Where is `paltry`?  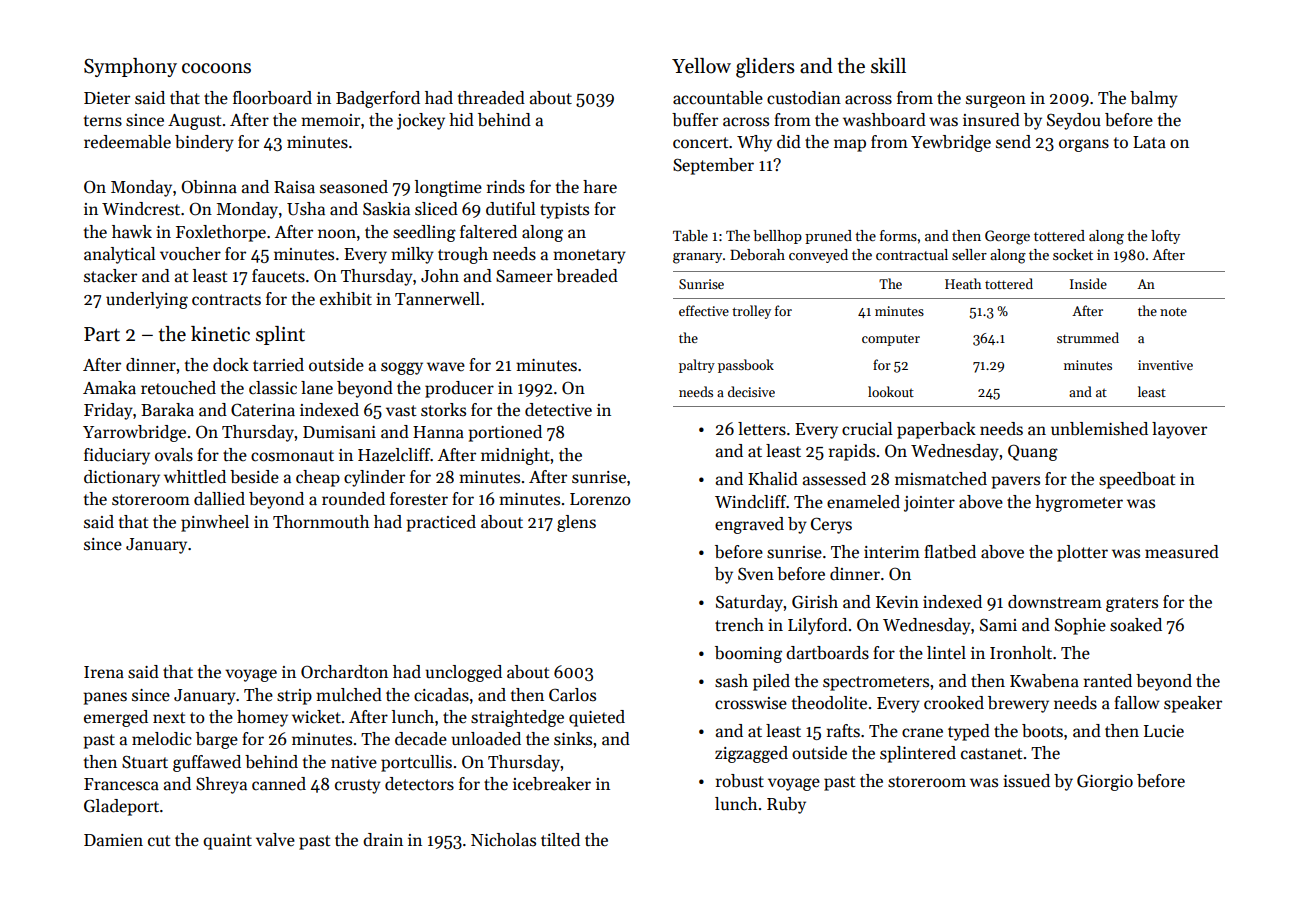
paltry is located at coordinates (697, 366).
